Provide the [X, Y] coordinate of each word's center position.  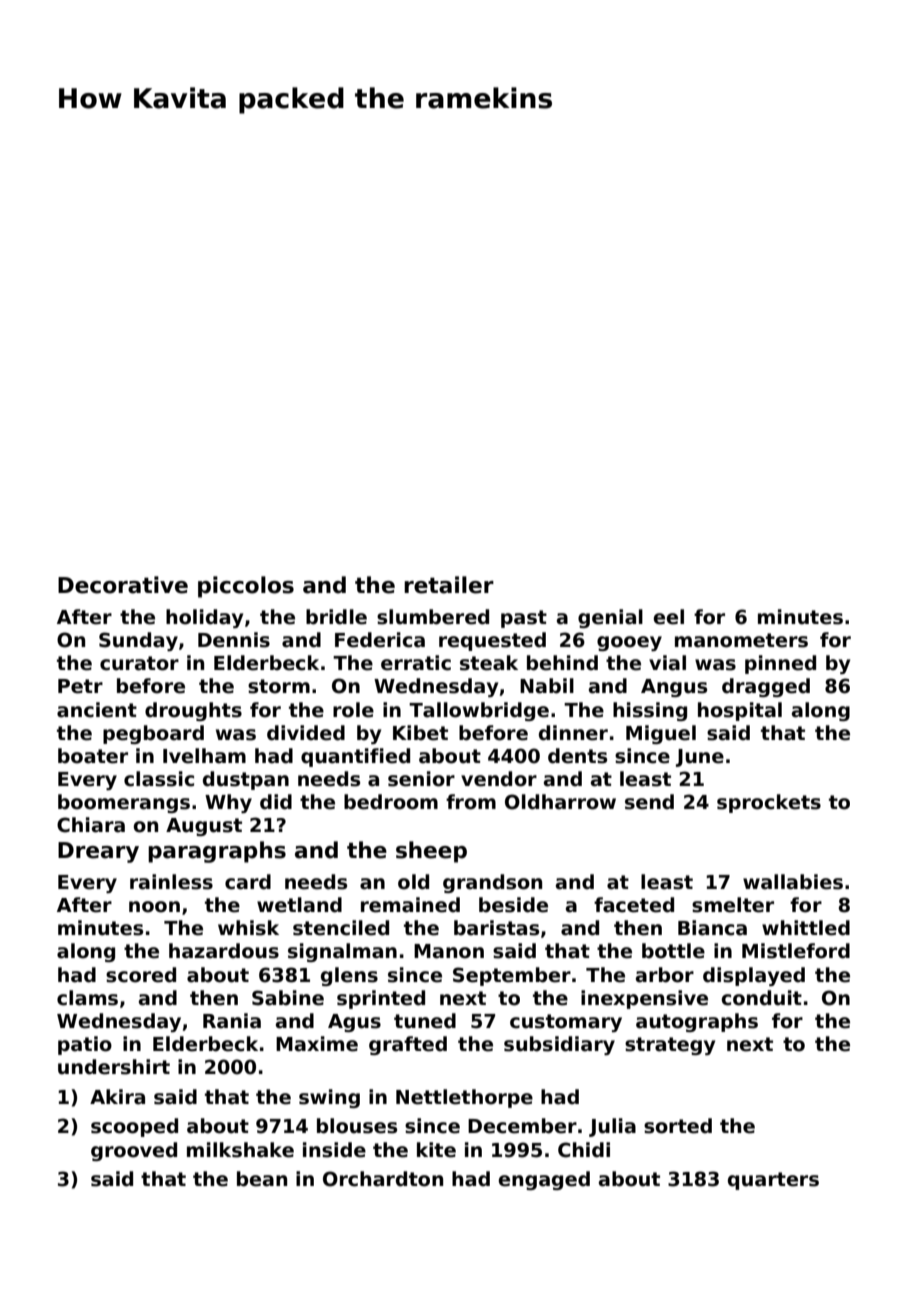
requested [492, 641]
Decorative [123, 585]
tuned [425, 1021]
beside [513, 905]
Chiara [91, 825]
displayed [754, 976]
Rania [232, 1021]
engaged [544, 1180]
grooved [134, 1151]
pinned [780, 664]
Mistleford [796, 951]
